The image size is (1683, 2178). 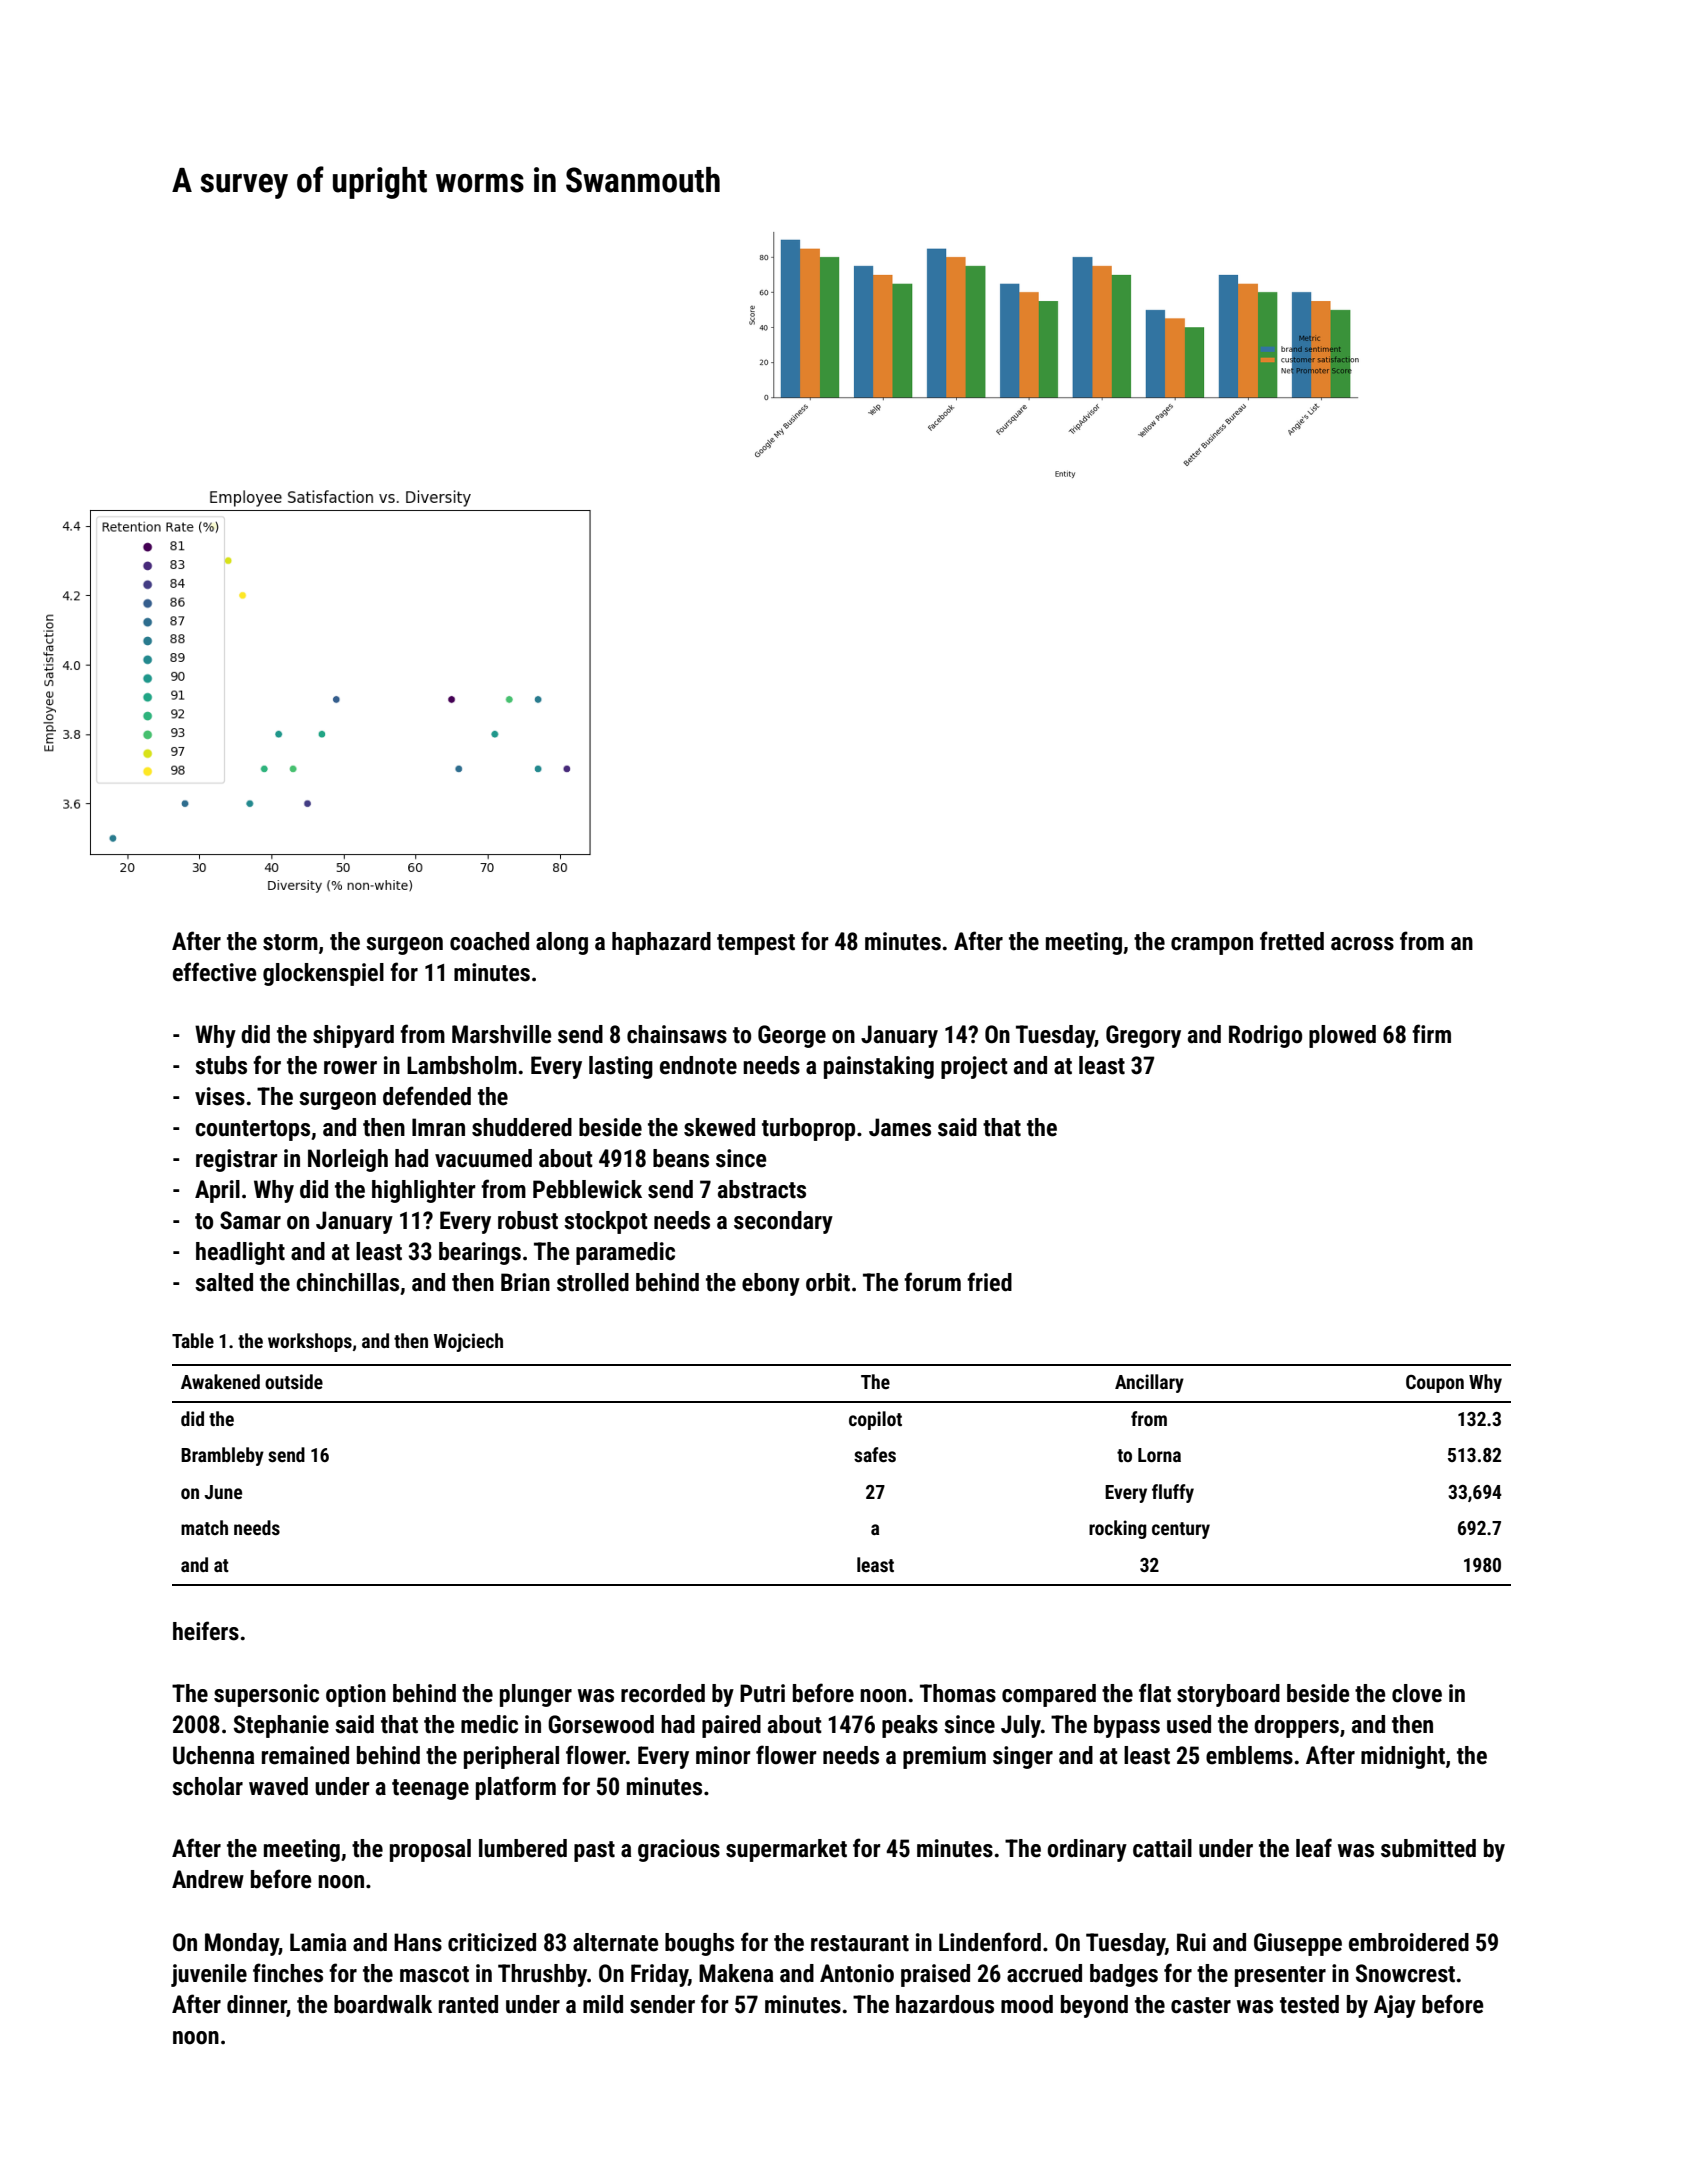 What do you see at coordinates (875, 1420) in the screenshot?
I see `copilot` at bounding box center [875, 1420].
